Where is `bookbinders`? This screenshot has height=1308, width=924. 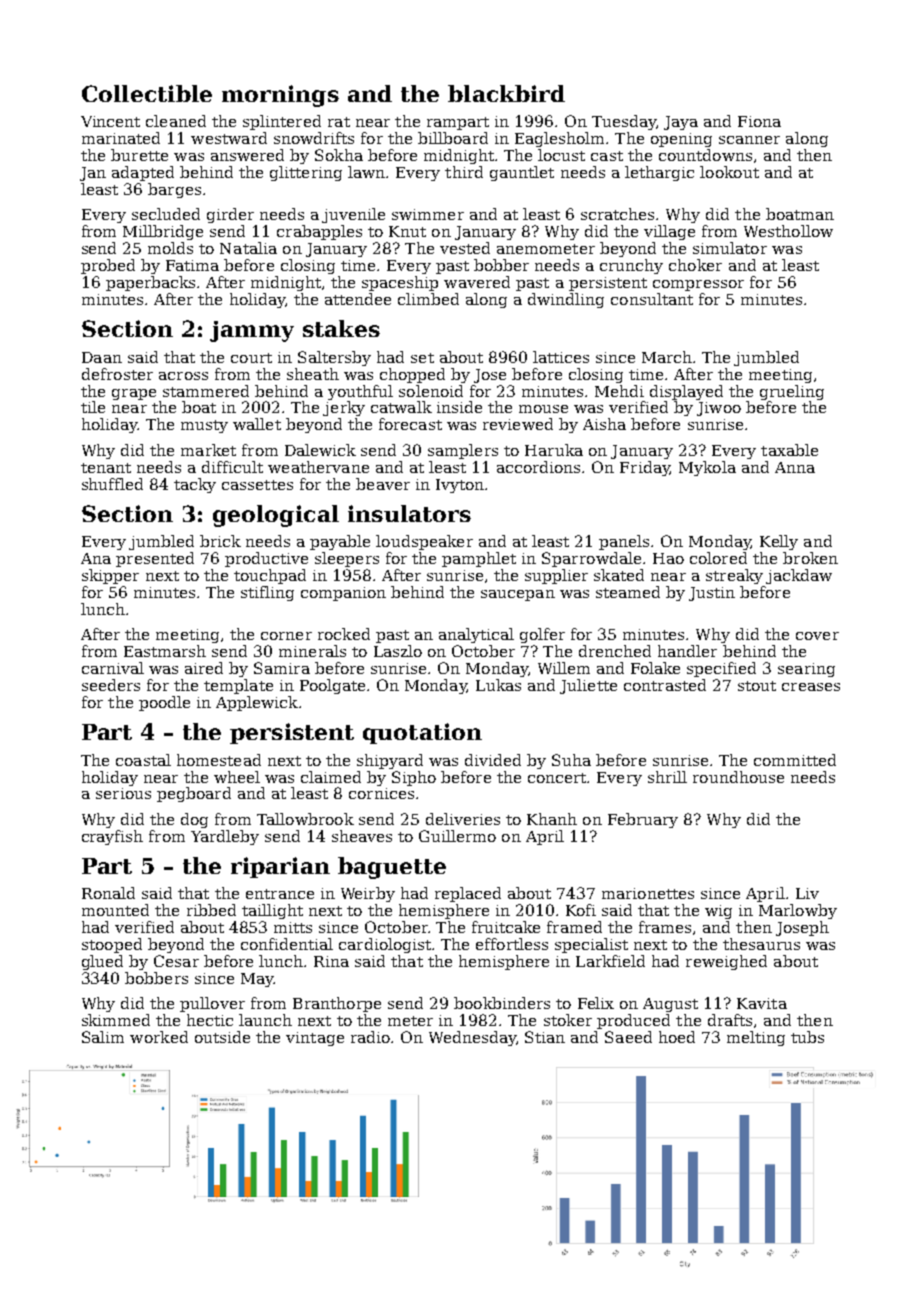 bookbinders is located at coordinates (502, 1003).
